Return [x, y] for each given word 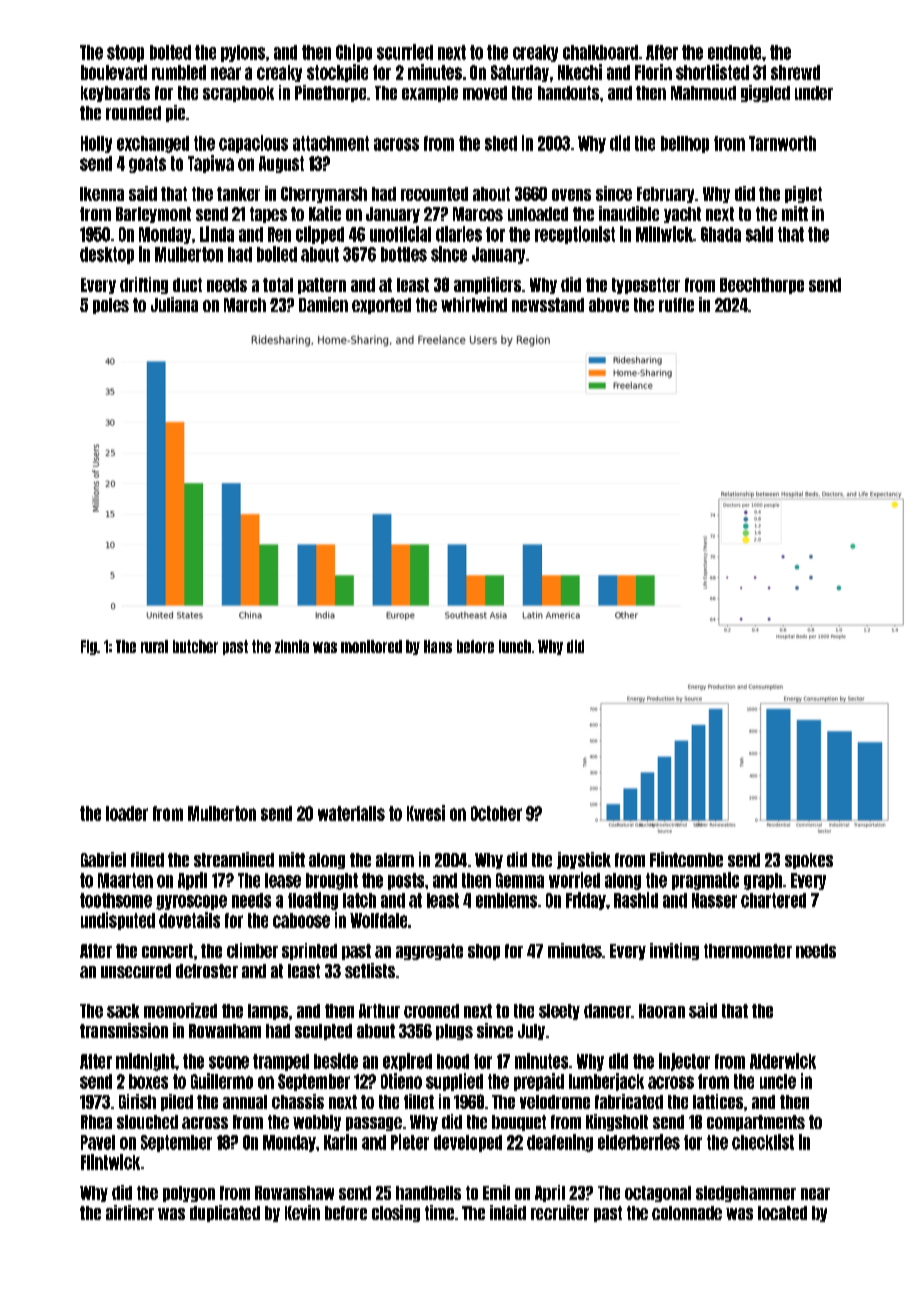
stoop [125, 53]
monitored [371, 646]
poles [111, 306]
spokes [809, 861]
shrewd [795, 72]
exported [381, 306]
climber [252, 950]
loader [127, 813]
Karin [340, 1142]
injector [684, 1062]
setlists [370, 970]
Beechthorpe [762, 286]
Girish [137, 1101]
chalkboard [600, 52]
